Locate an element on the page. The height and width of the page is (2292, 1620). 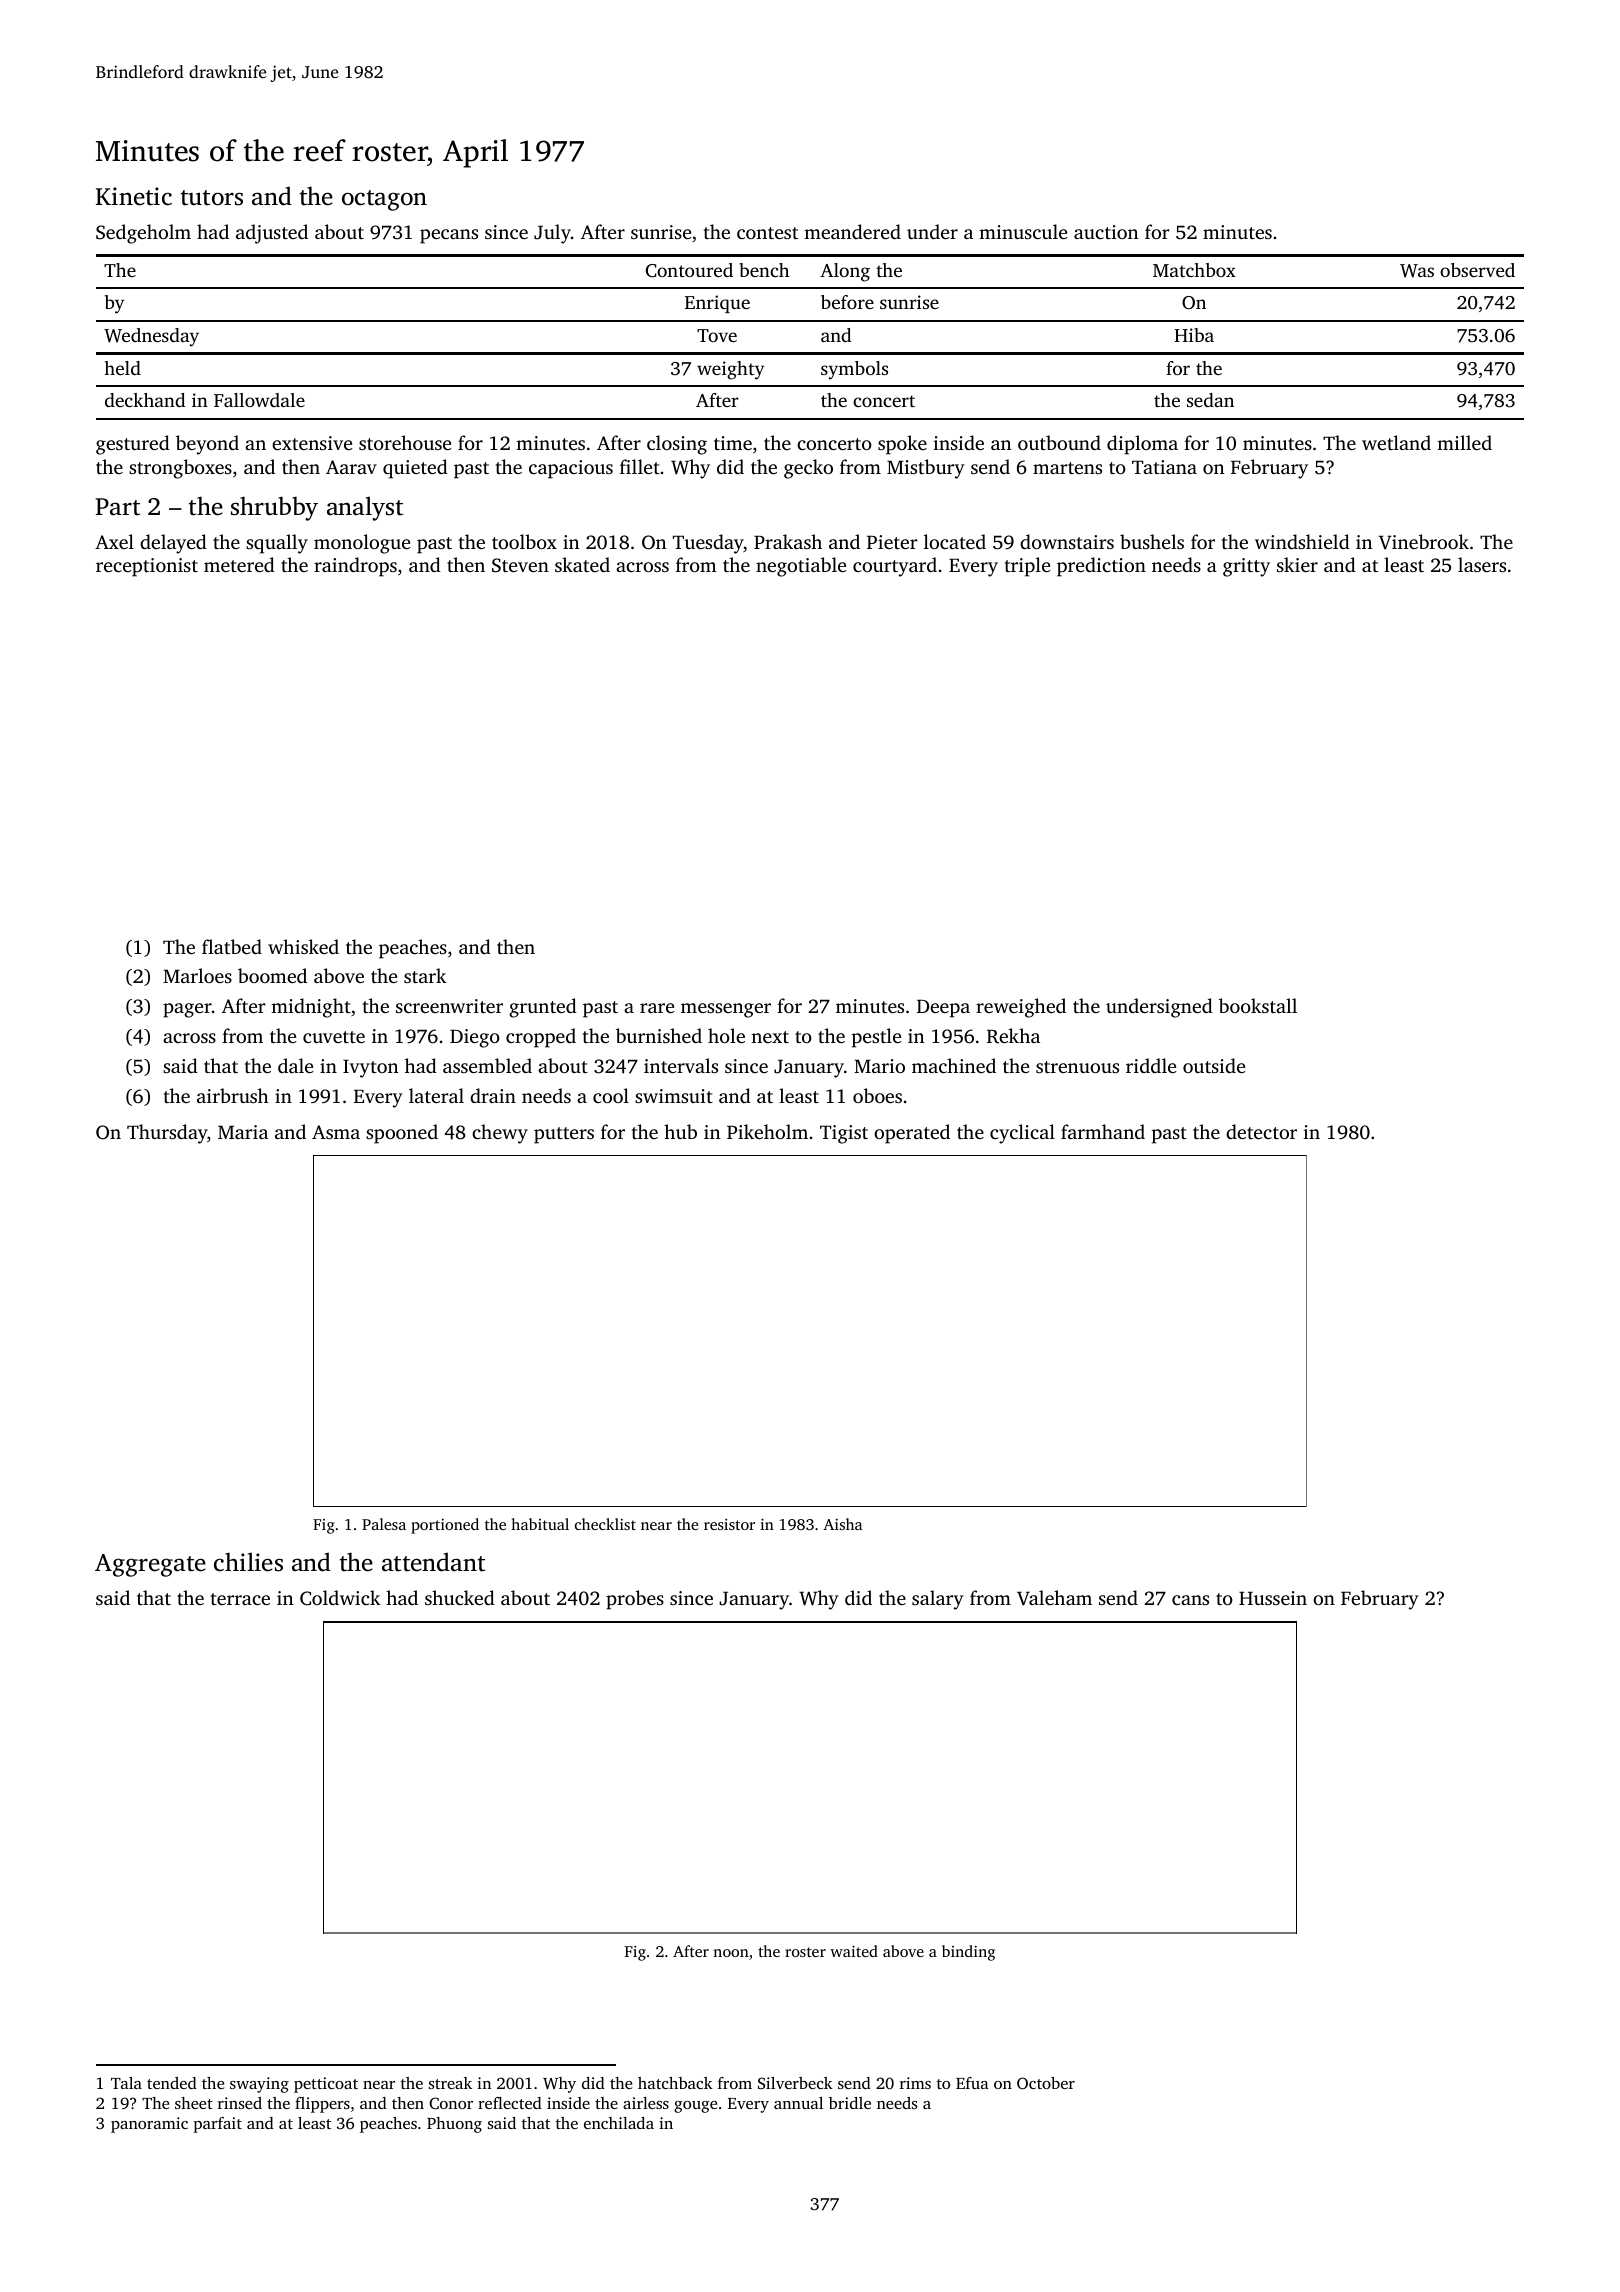
riddle is located at coordinates (1151, 1065).
